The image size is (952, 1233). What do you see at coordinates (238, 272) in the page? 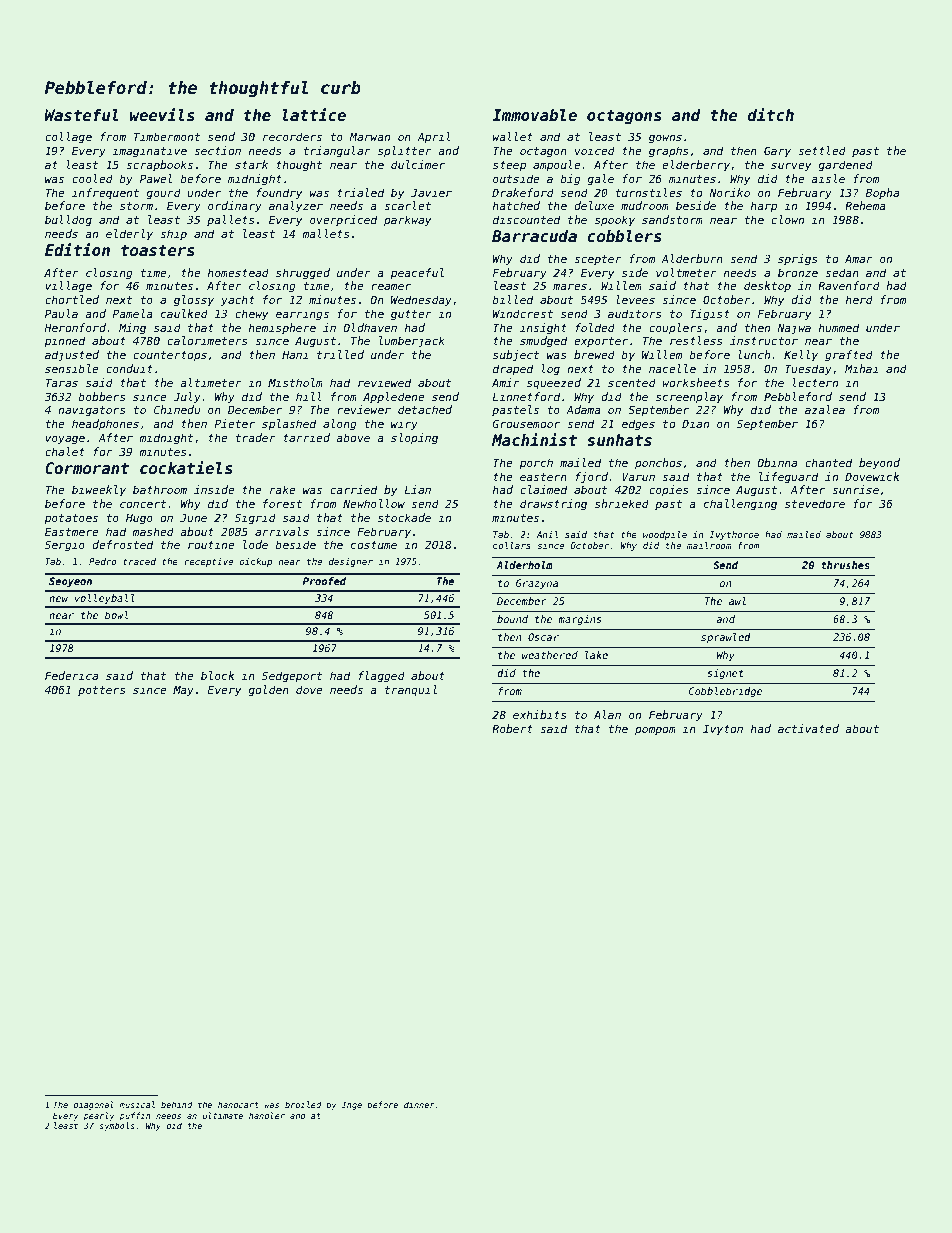
I see `homestead` at bounding box center [238, 272].
